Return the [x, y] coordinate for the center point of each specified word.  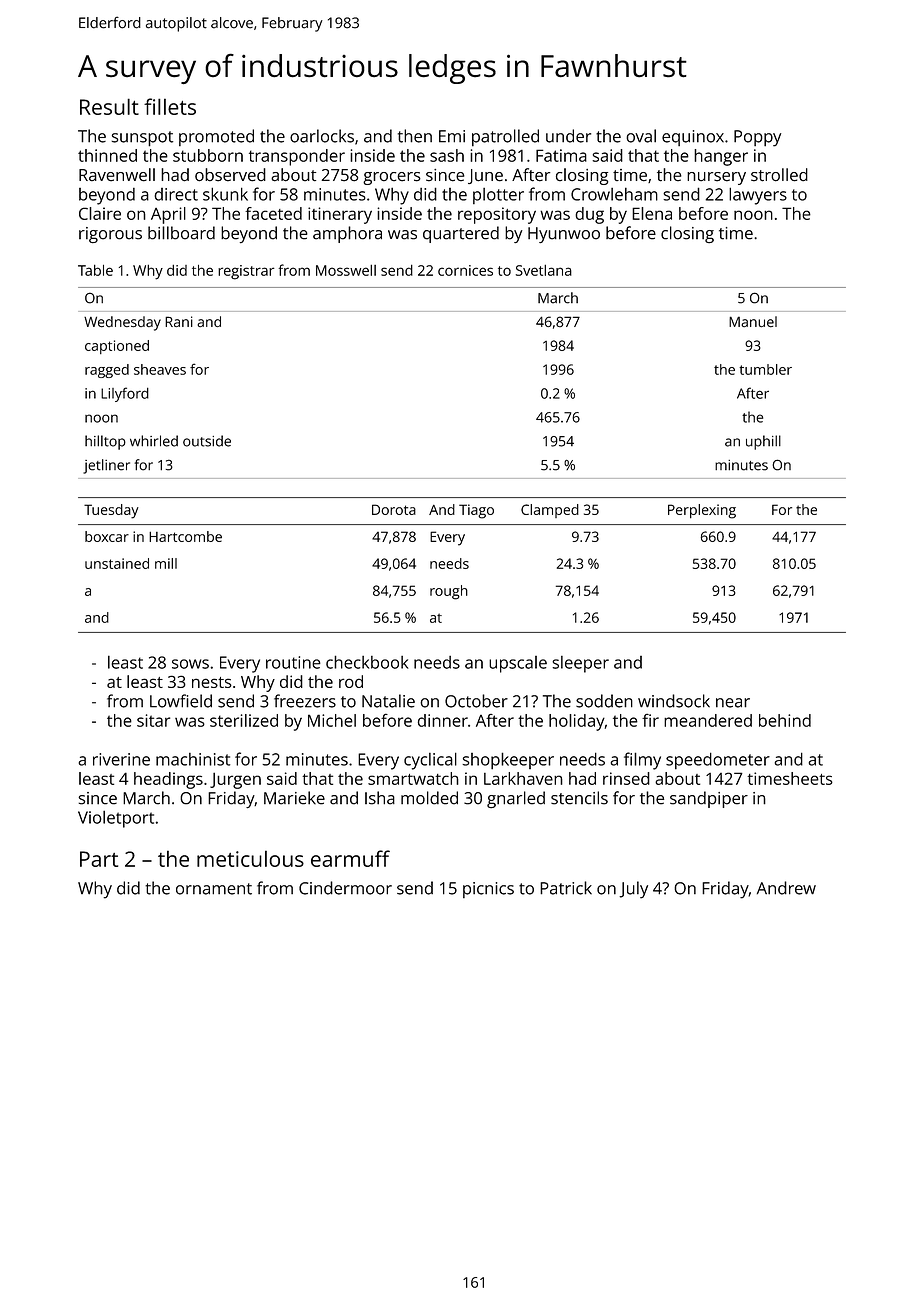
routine [293, 662]
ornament [214, 889]
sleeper [580, 664]
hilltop [105, 442]
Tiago [476, 511]
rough [449, 592]
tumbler [765, 369]
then [415, 136]
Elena [652, 213]
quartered [461, 234]
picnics [488, 890]
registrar [246, 272]
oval [641, 136]
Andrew [786, 888]
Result [109, 106]
